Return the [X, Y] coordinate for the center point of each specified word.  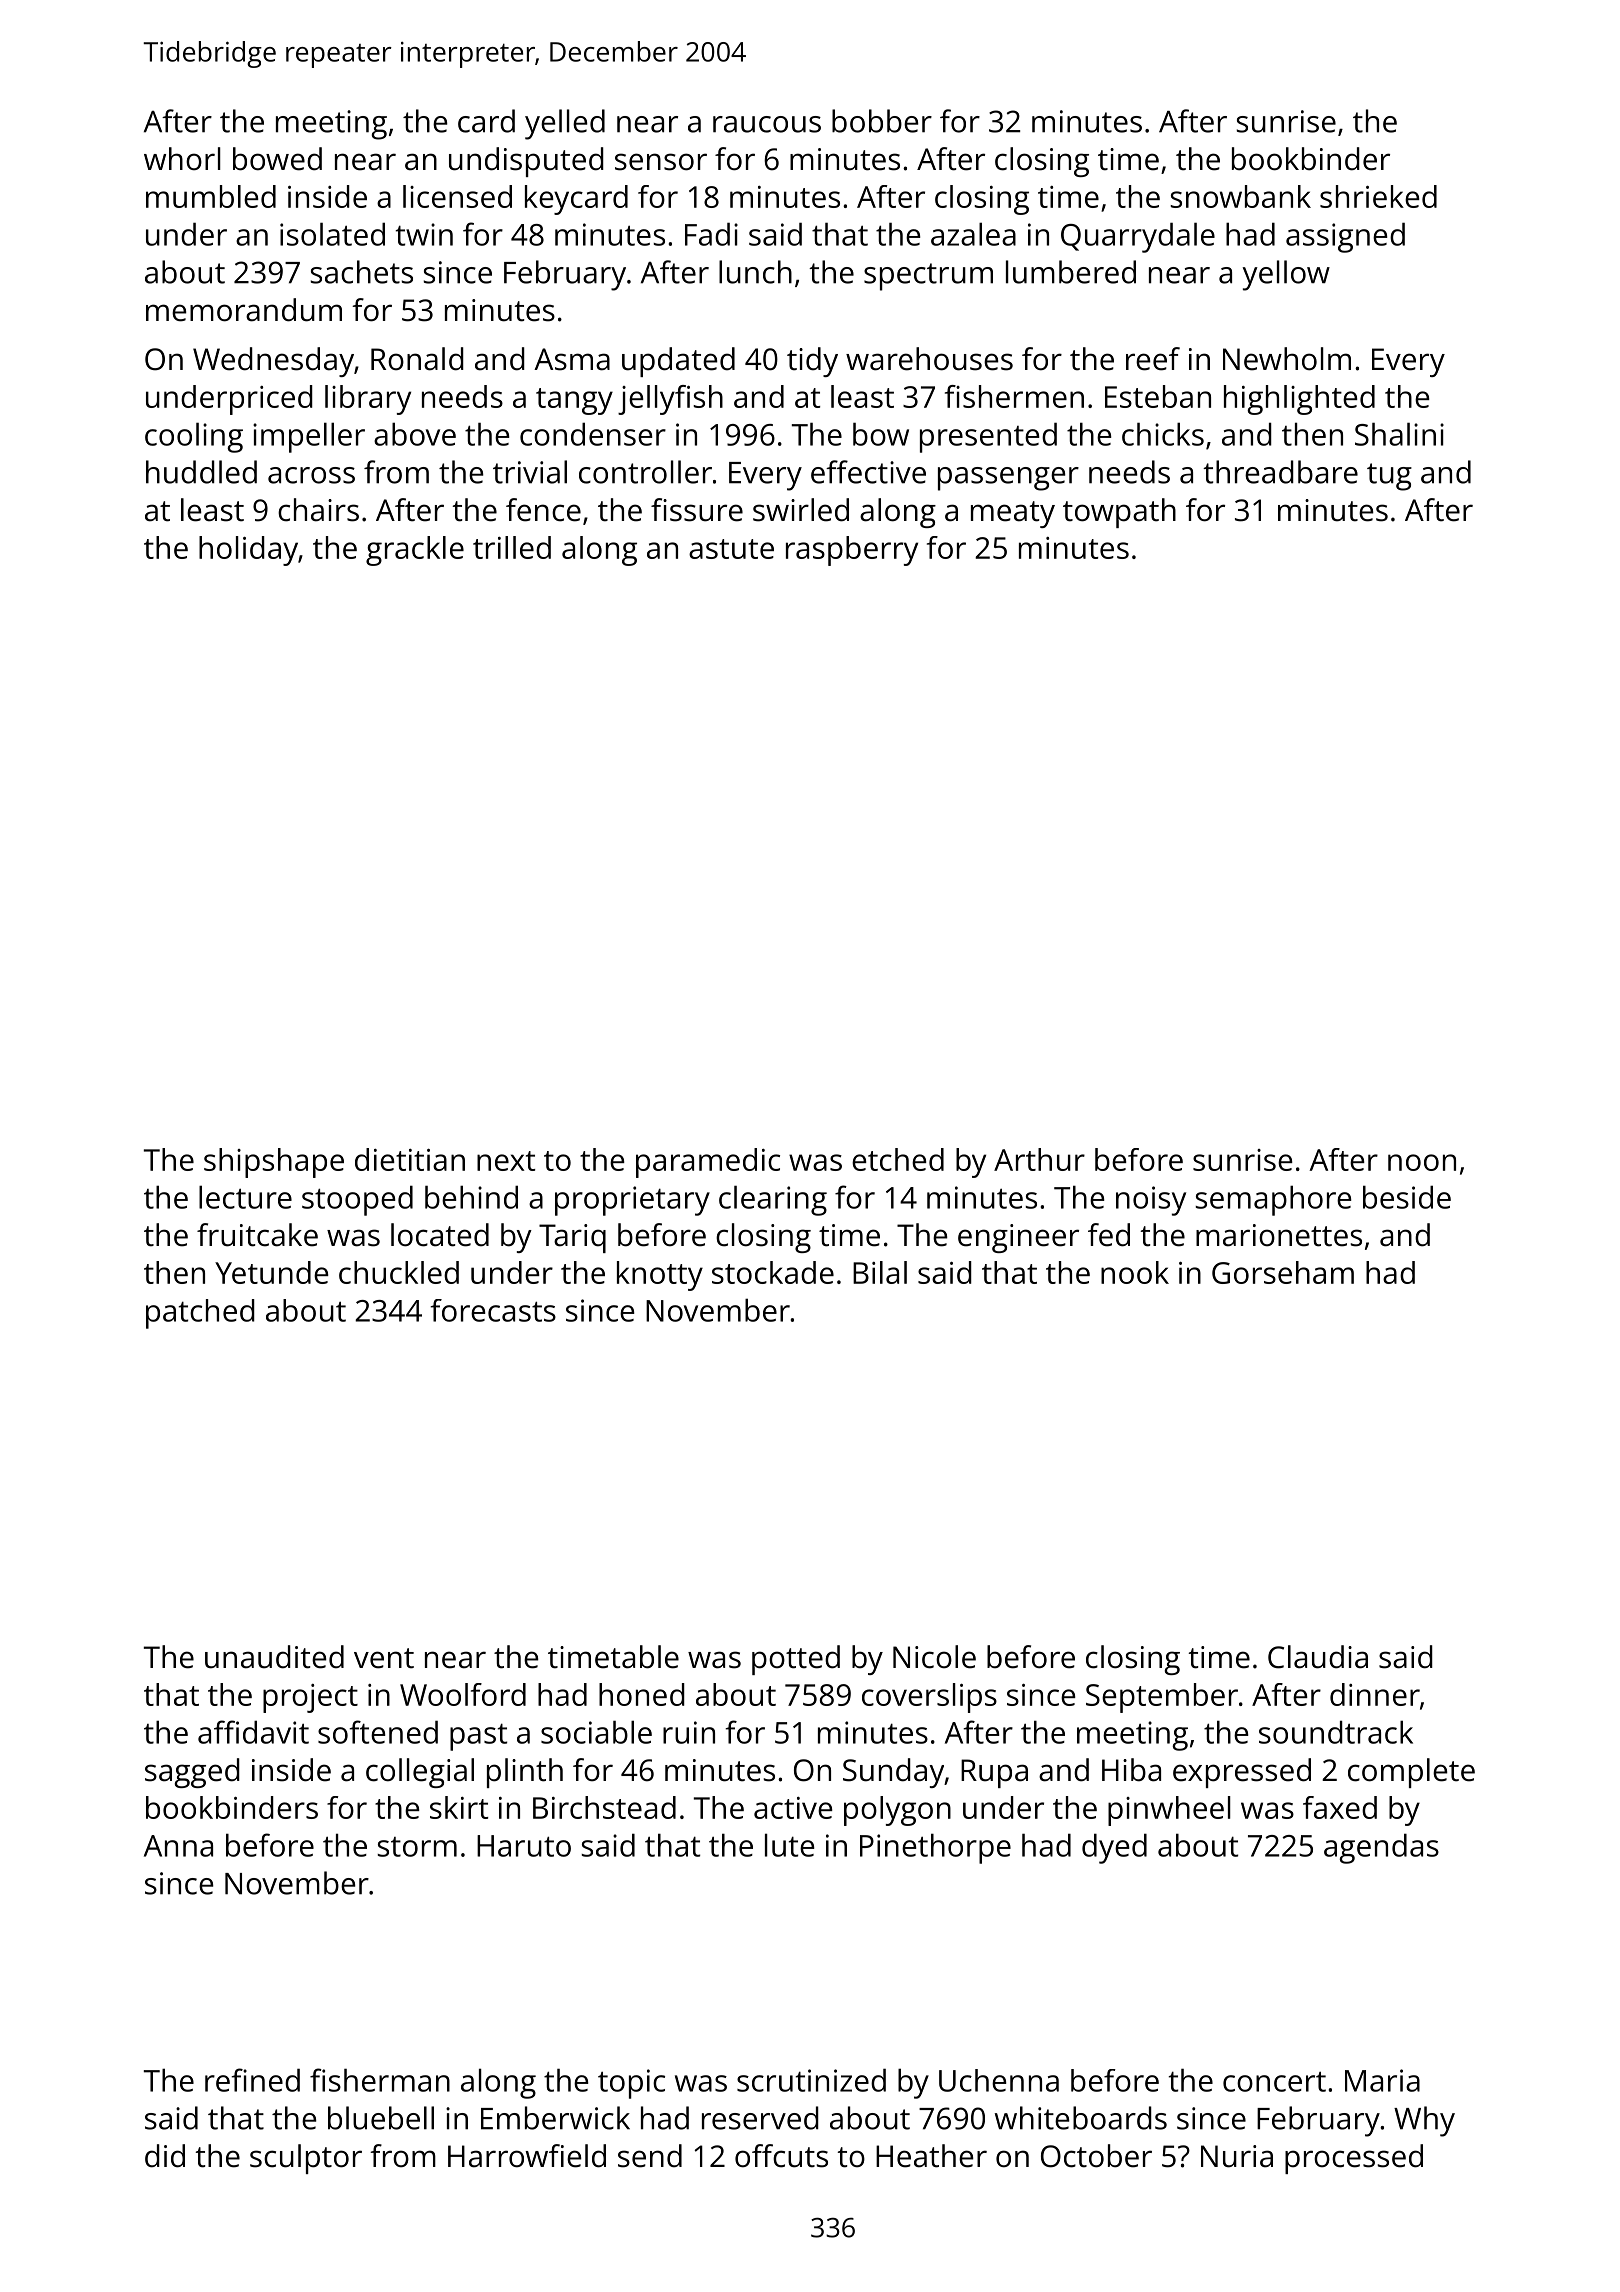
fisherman [380, 2080]
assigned [1345, 237]
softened [378, 1732]
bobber [882, 121]
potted [796, 1660]
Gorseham [1283, 1272]
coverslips [929, 1698]
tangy [574, 401]
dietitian [410, 1159]
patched [200, 1314]
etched [898, 1159]
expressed [1242, 1773]
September [1162, 1698]
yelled [565, 124]
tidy [812, 362]
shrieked [1378, 196]
